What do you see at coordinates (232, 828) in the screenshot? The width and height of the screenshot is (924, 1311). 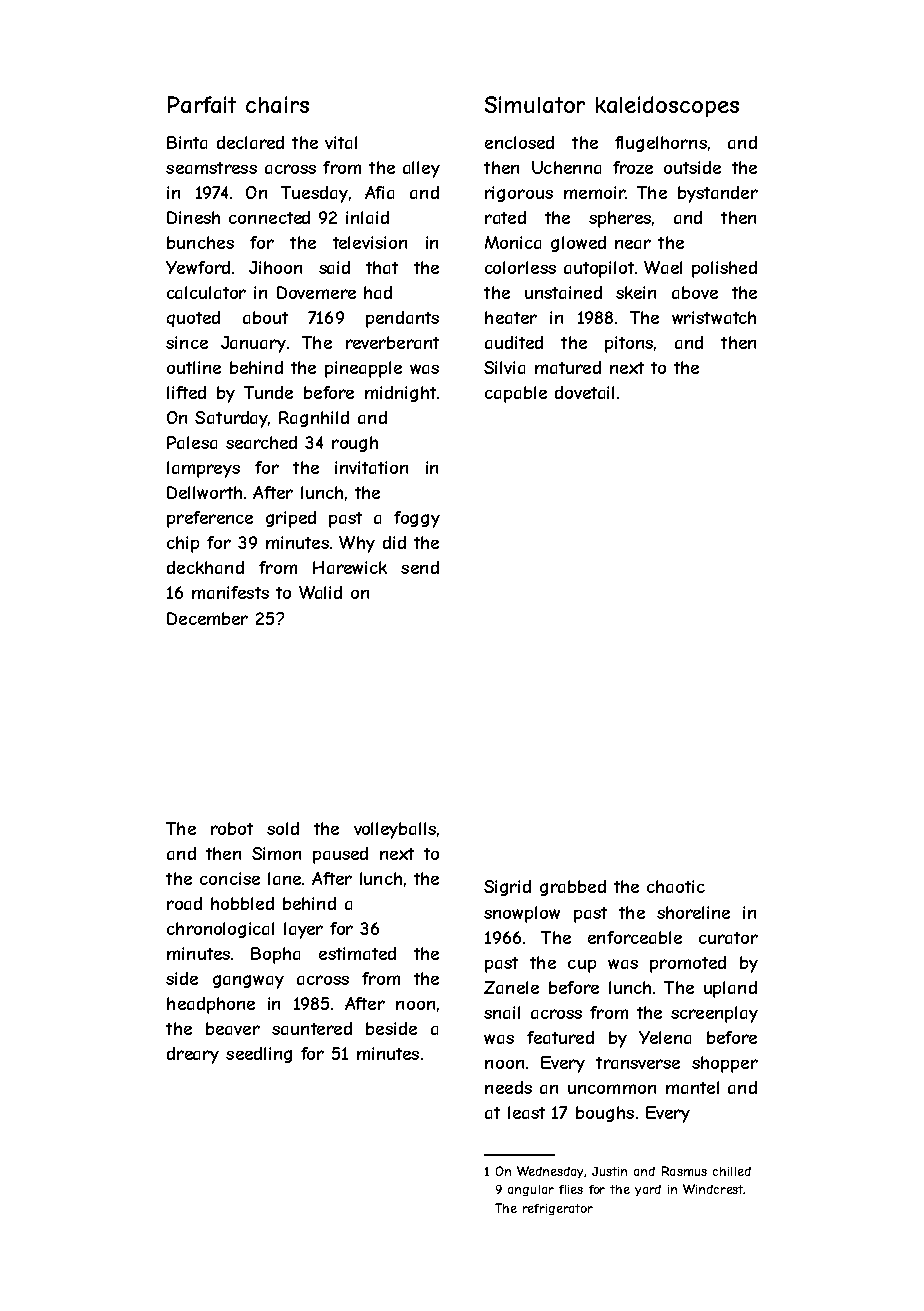 I see `robot` at bounding box center [232, 828].
